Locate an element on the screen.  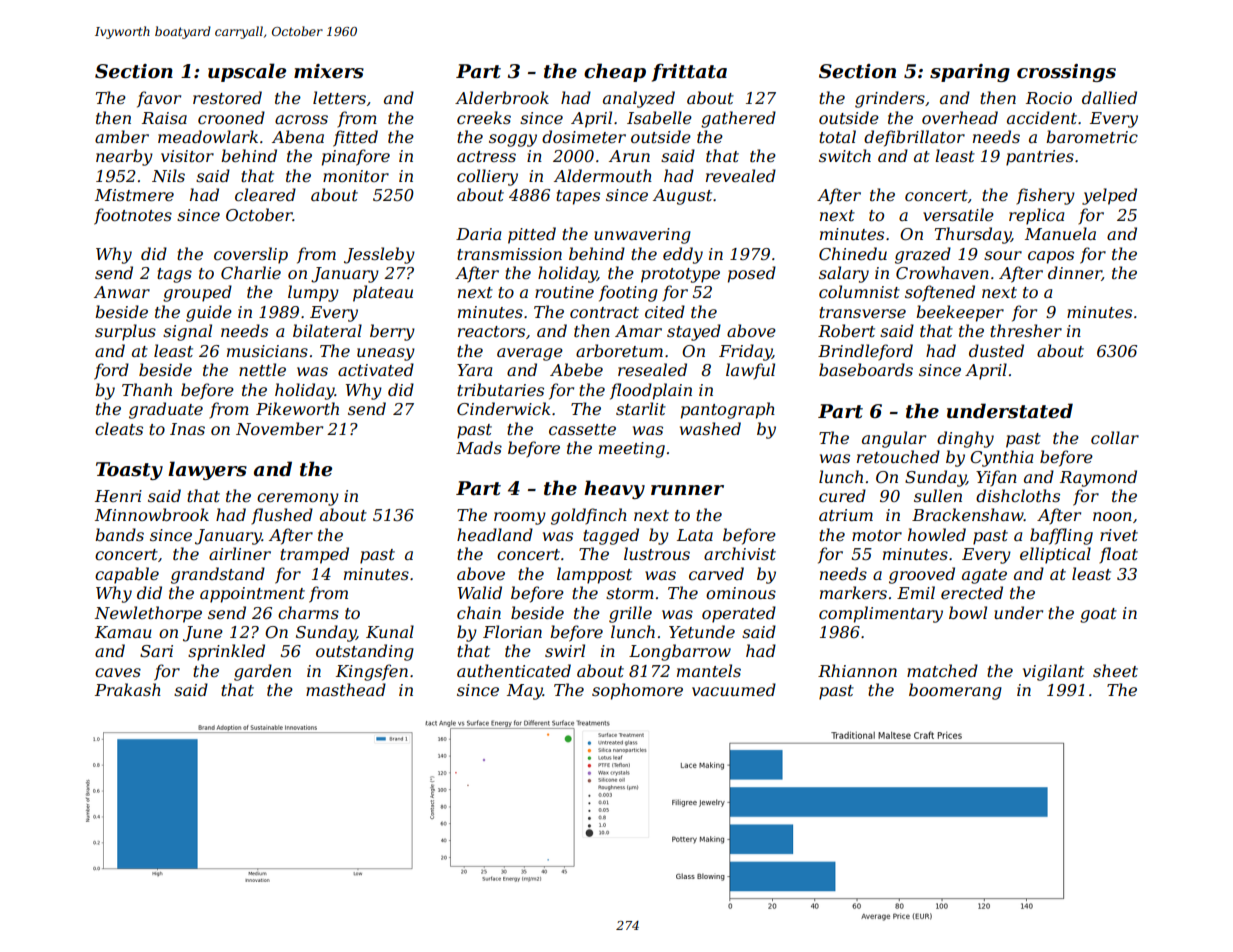
analyzed is located at coordinates (639, 99).
